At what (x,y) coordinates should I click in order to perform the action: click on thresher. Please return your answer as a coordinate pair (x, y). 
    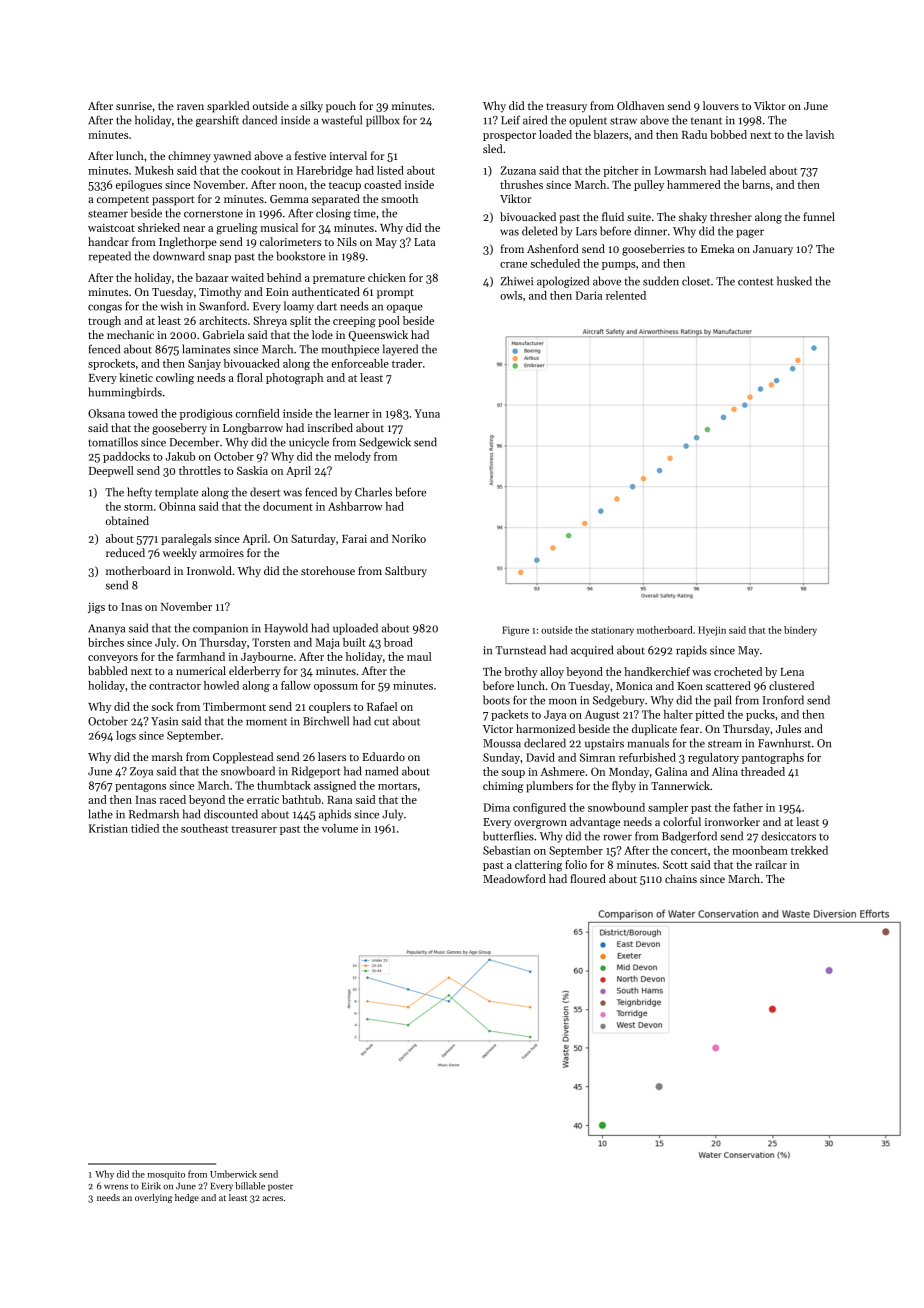
    Looking at the image, I should click on (731, 216).
